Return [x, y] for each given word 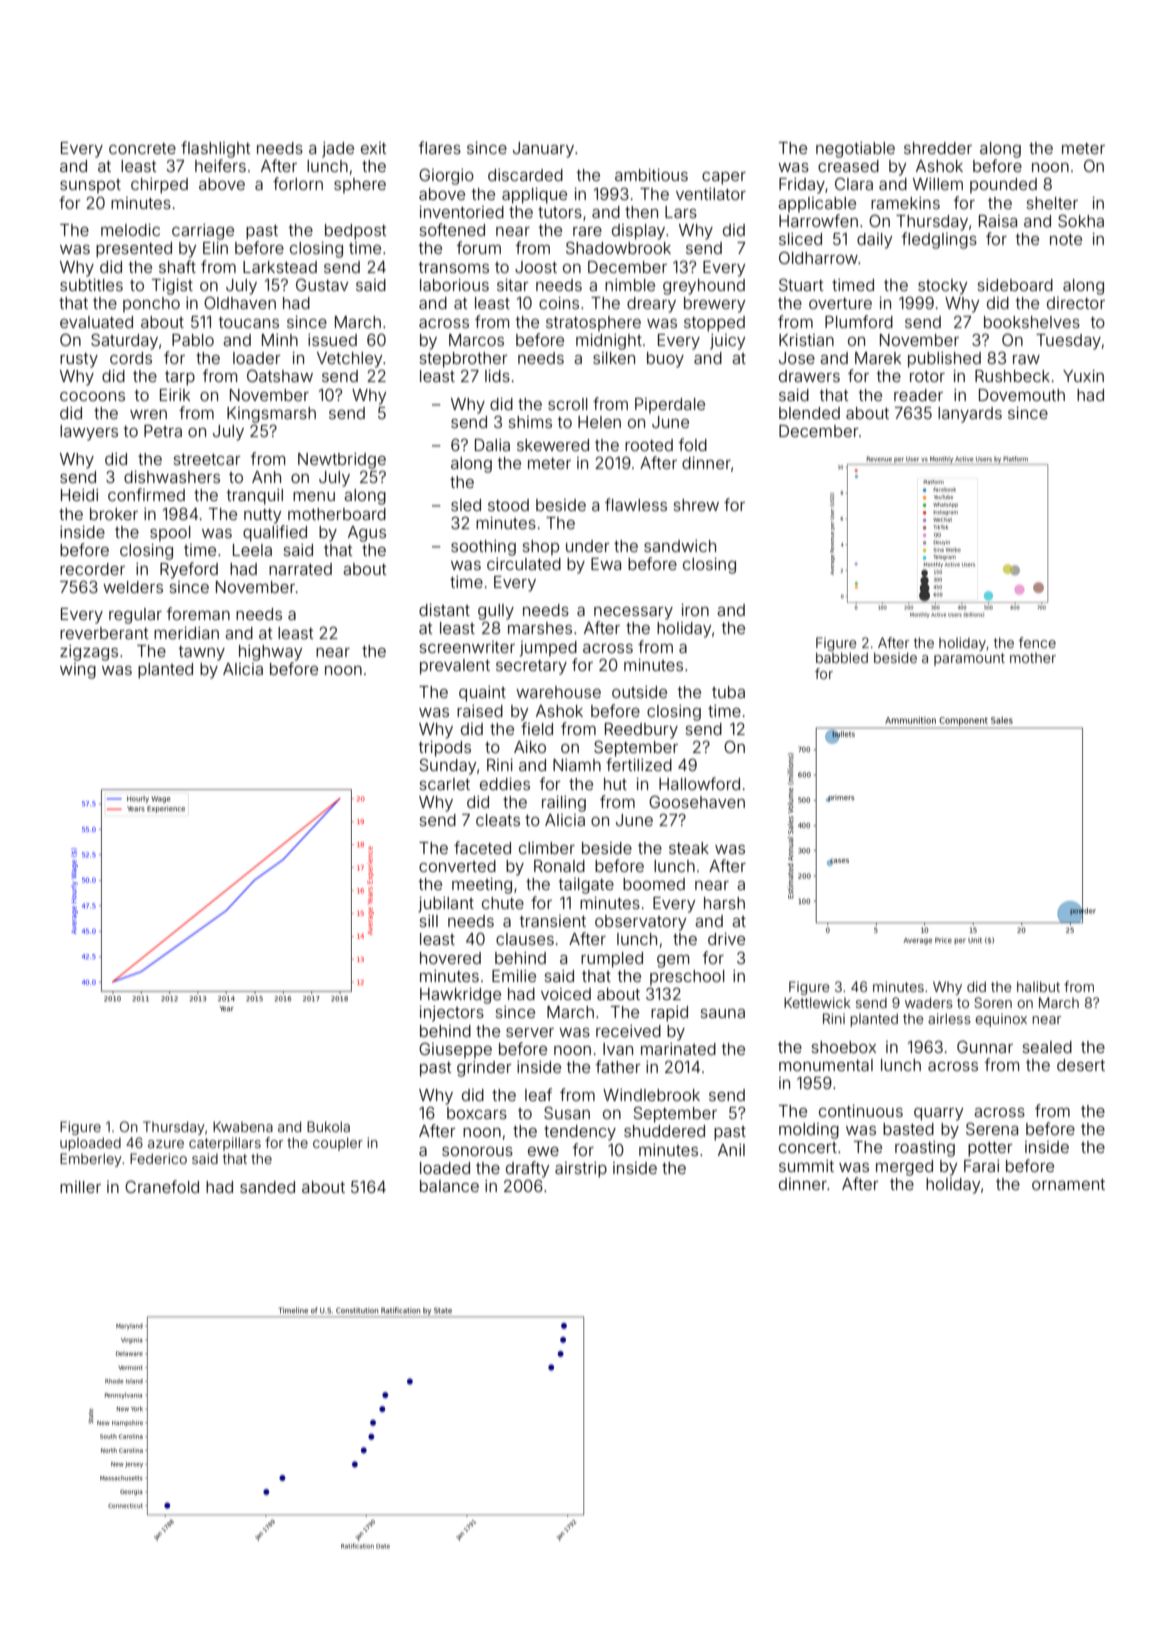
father [618, 1066]
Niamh [577, 765]
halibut [1038, 986]
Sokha [1081, 220]
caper [724, 178]
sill [429, 921]
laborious [454, 285]
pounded [1003, 186]
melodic [130, 230]
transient [553, 921]
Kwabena [243, 1126]
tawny [202, 653]
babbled [842, 657]
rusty [79, 360]
